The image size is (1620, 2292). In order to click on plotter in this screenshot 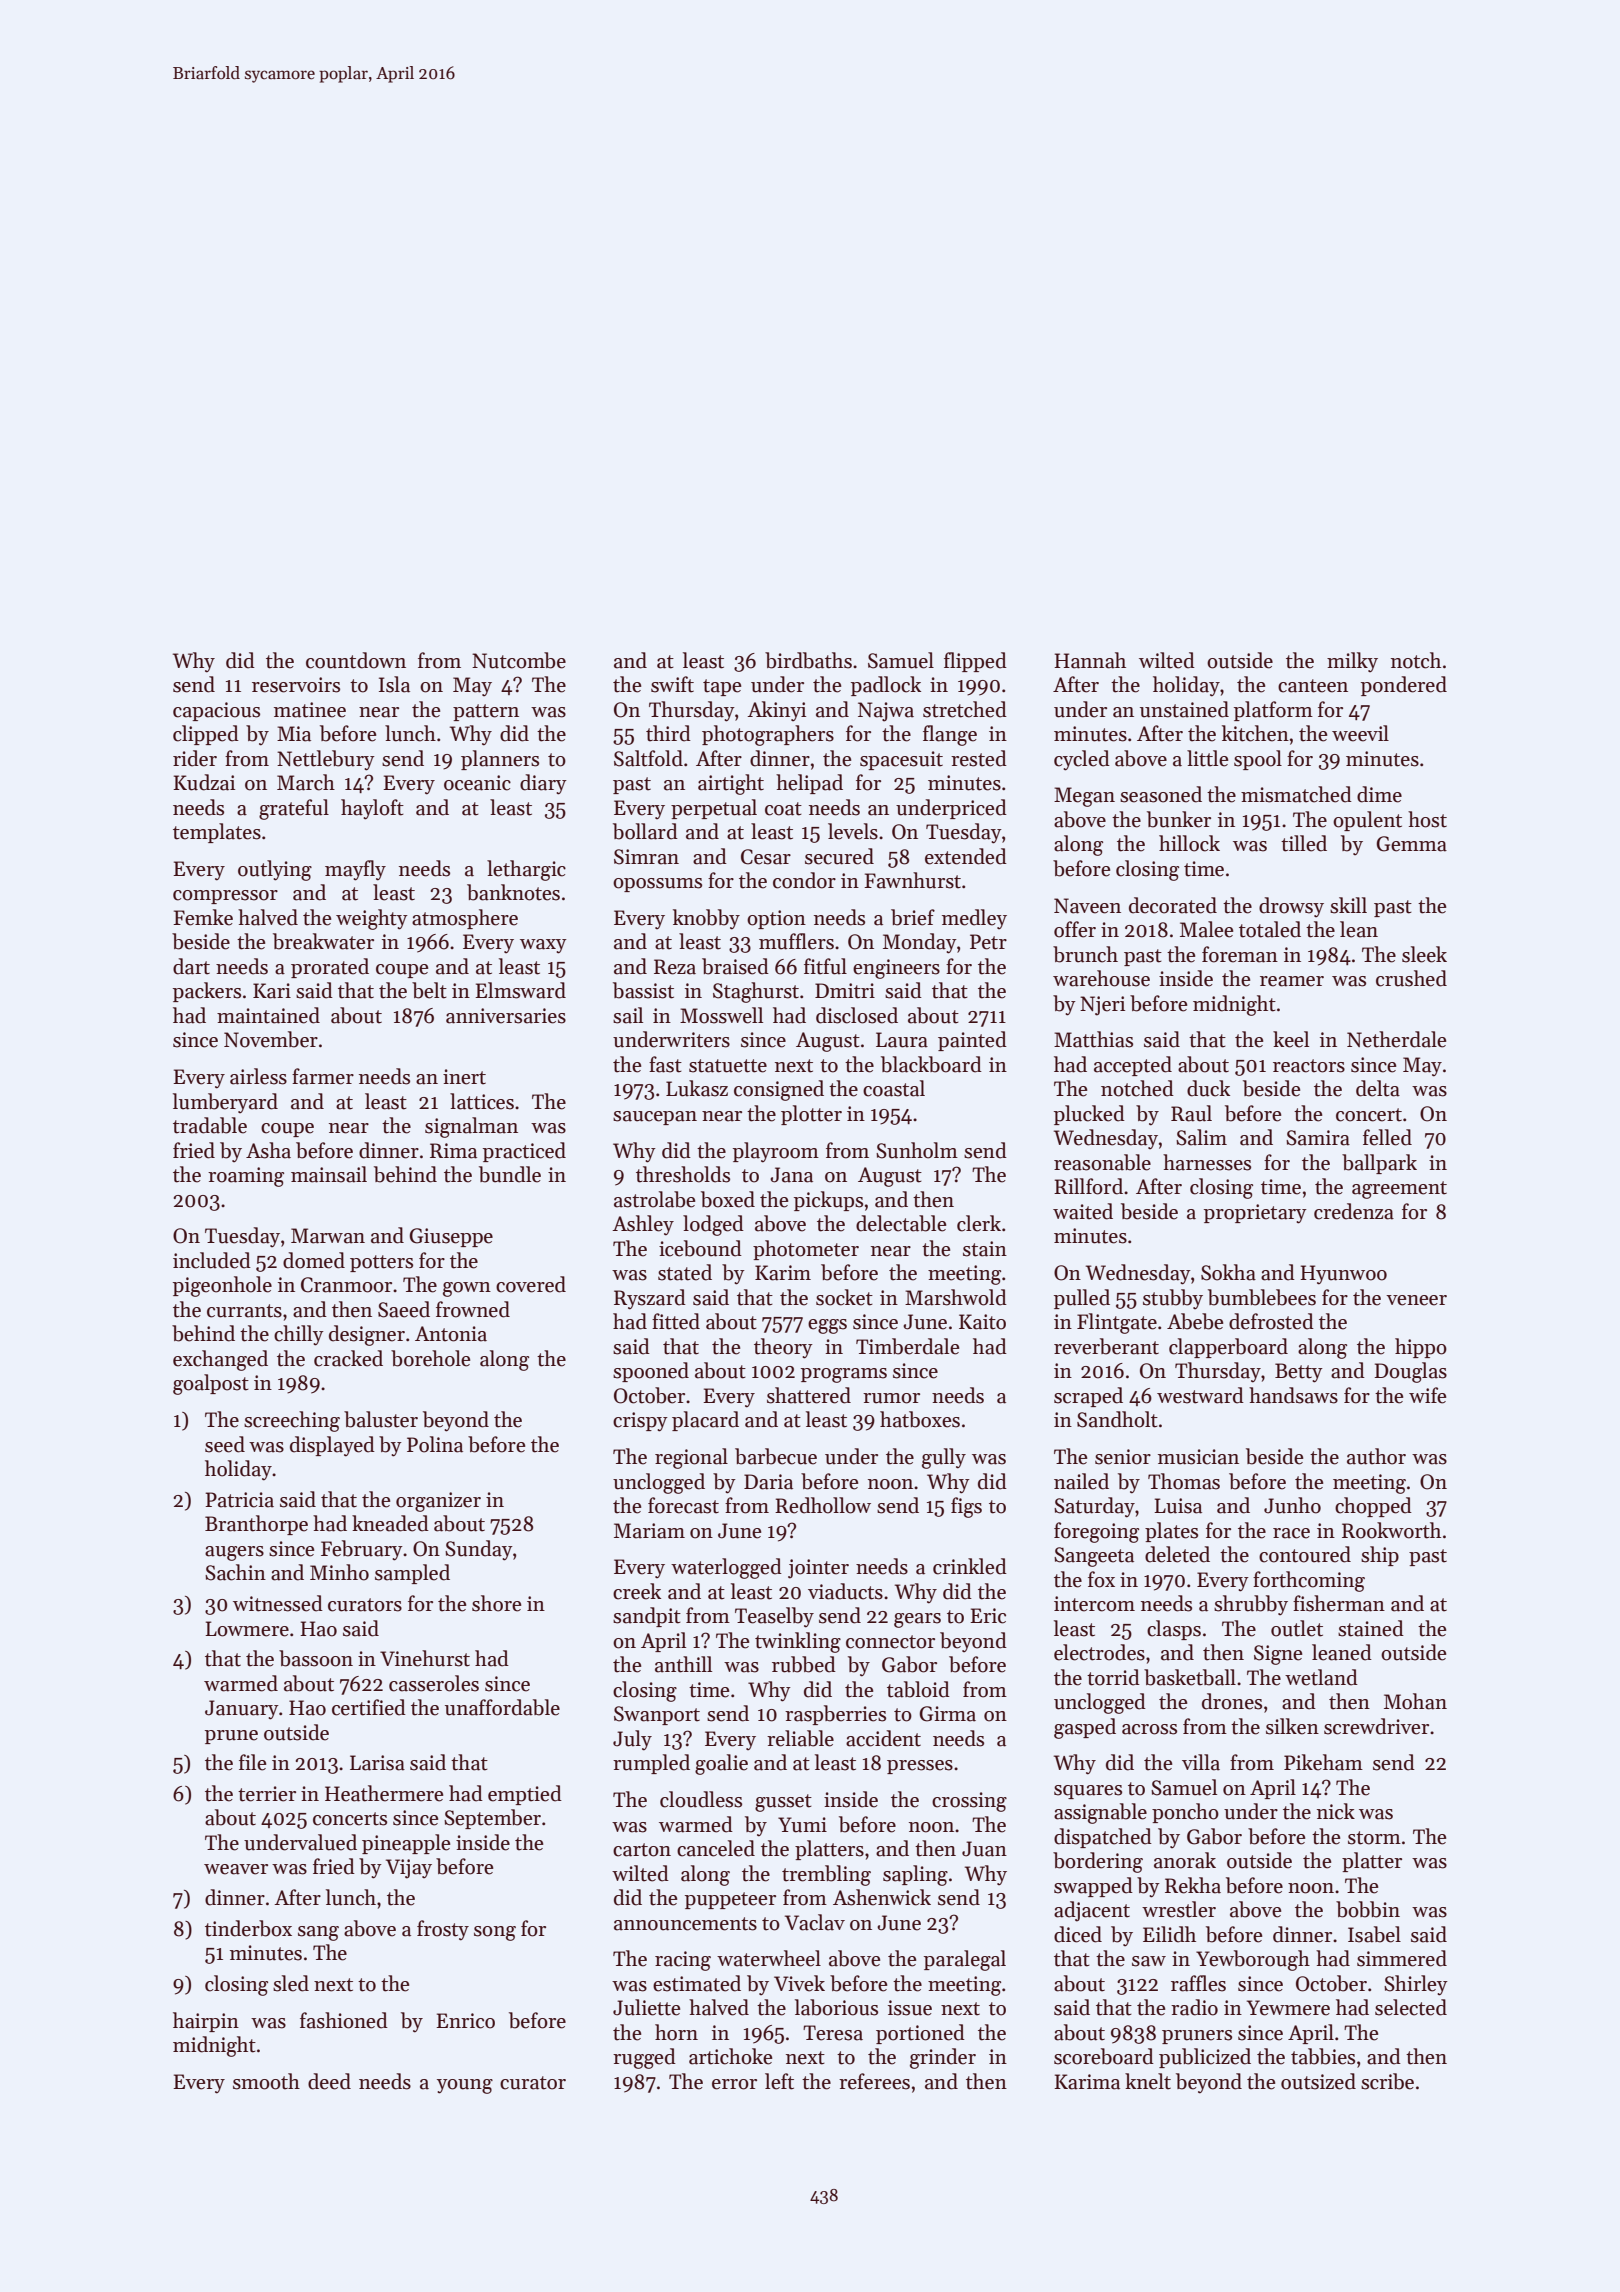, I will do `click(811, 1115)`.
